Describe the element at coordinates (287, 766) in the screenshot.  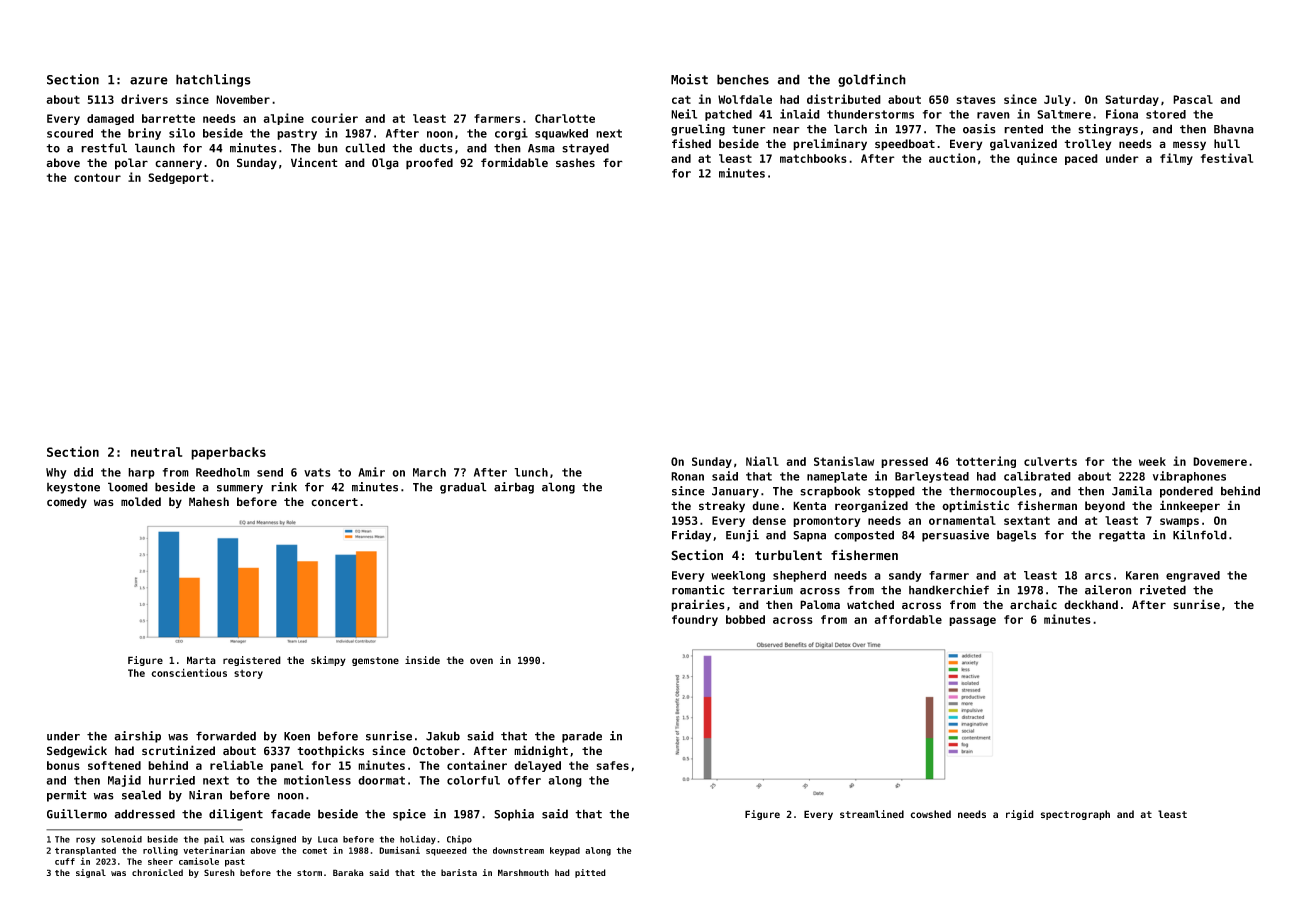
I see `panel` at that location.
